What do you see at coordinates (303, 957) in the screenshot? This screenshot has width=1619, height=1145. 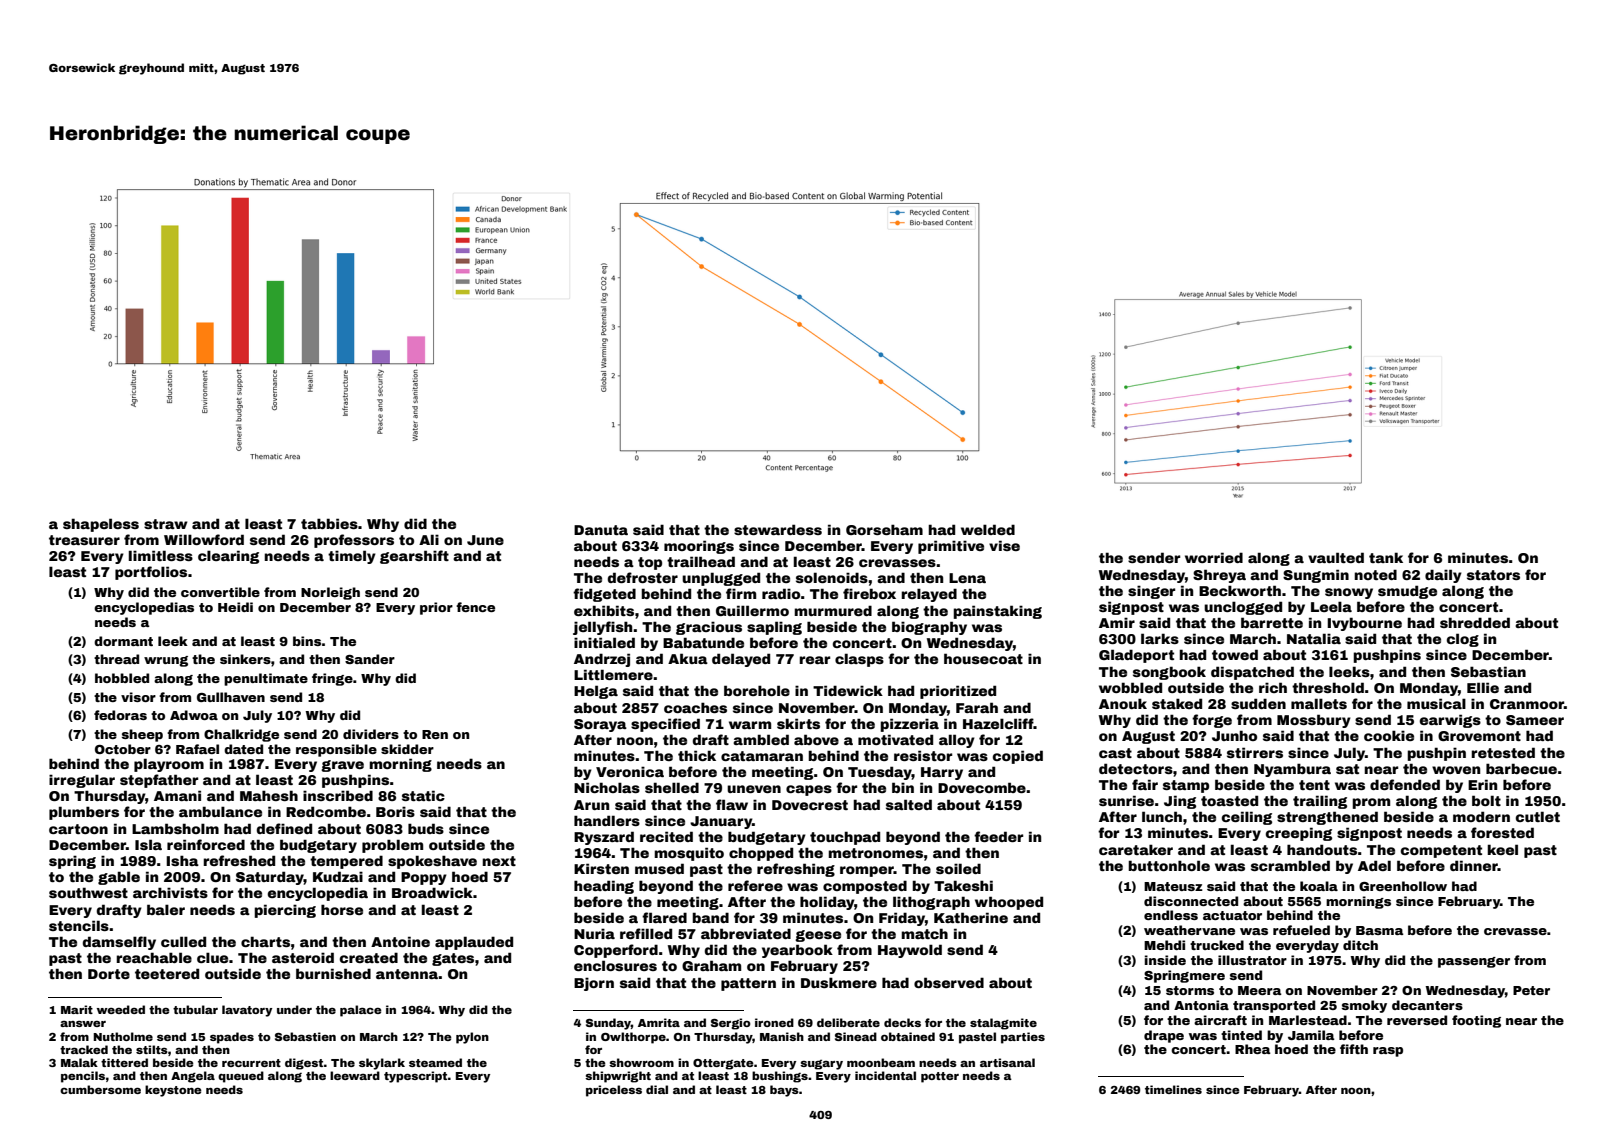 I see `asteroid` at bounding box center [303, 957].
